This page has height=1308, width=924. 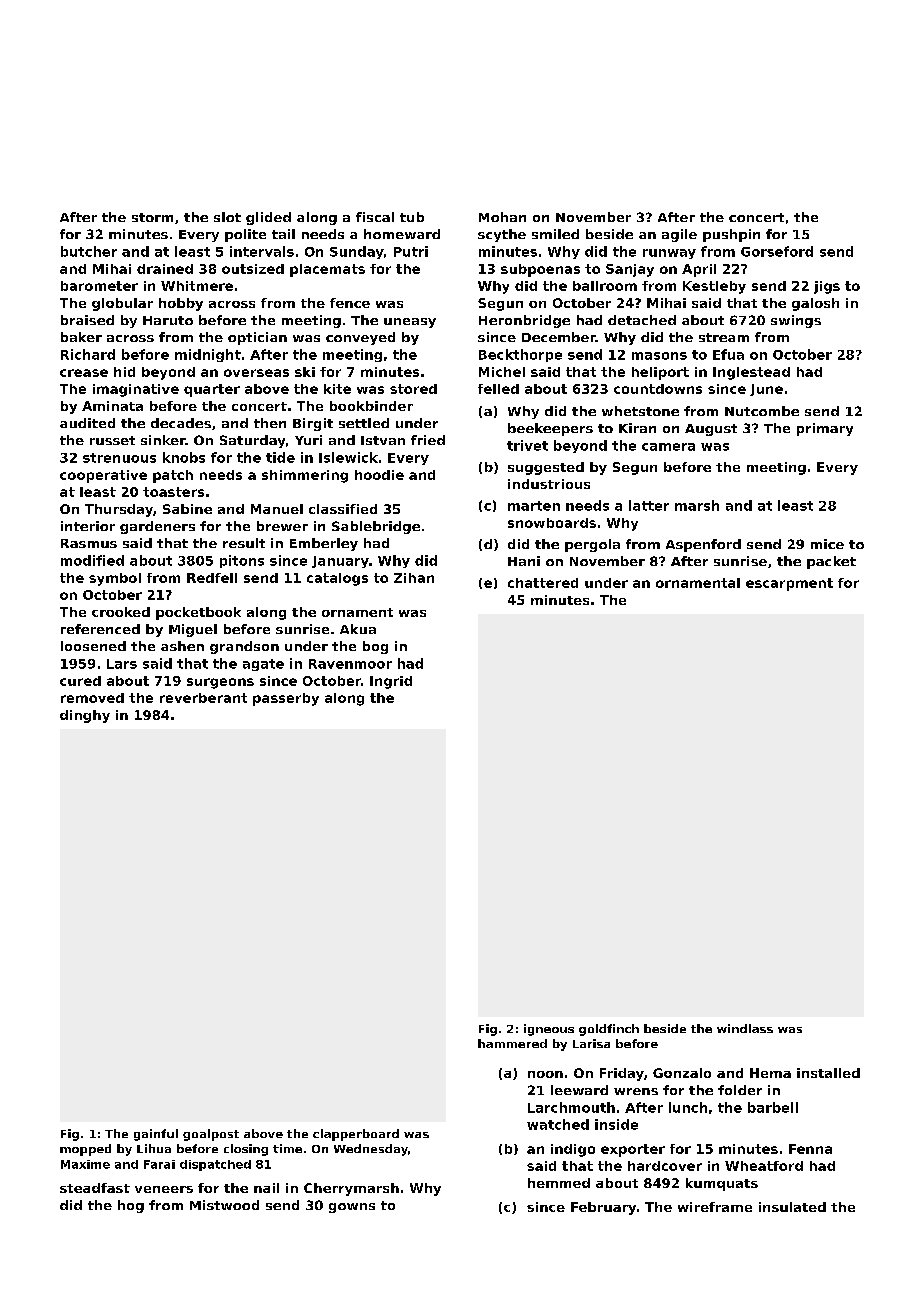 What do you see at coordinates (203, 698) in the page?
I see `reverberant` at bounding box center [203, 698].
